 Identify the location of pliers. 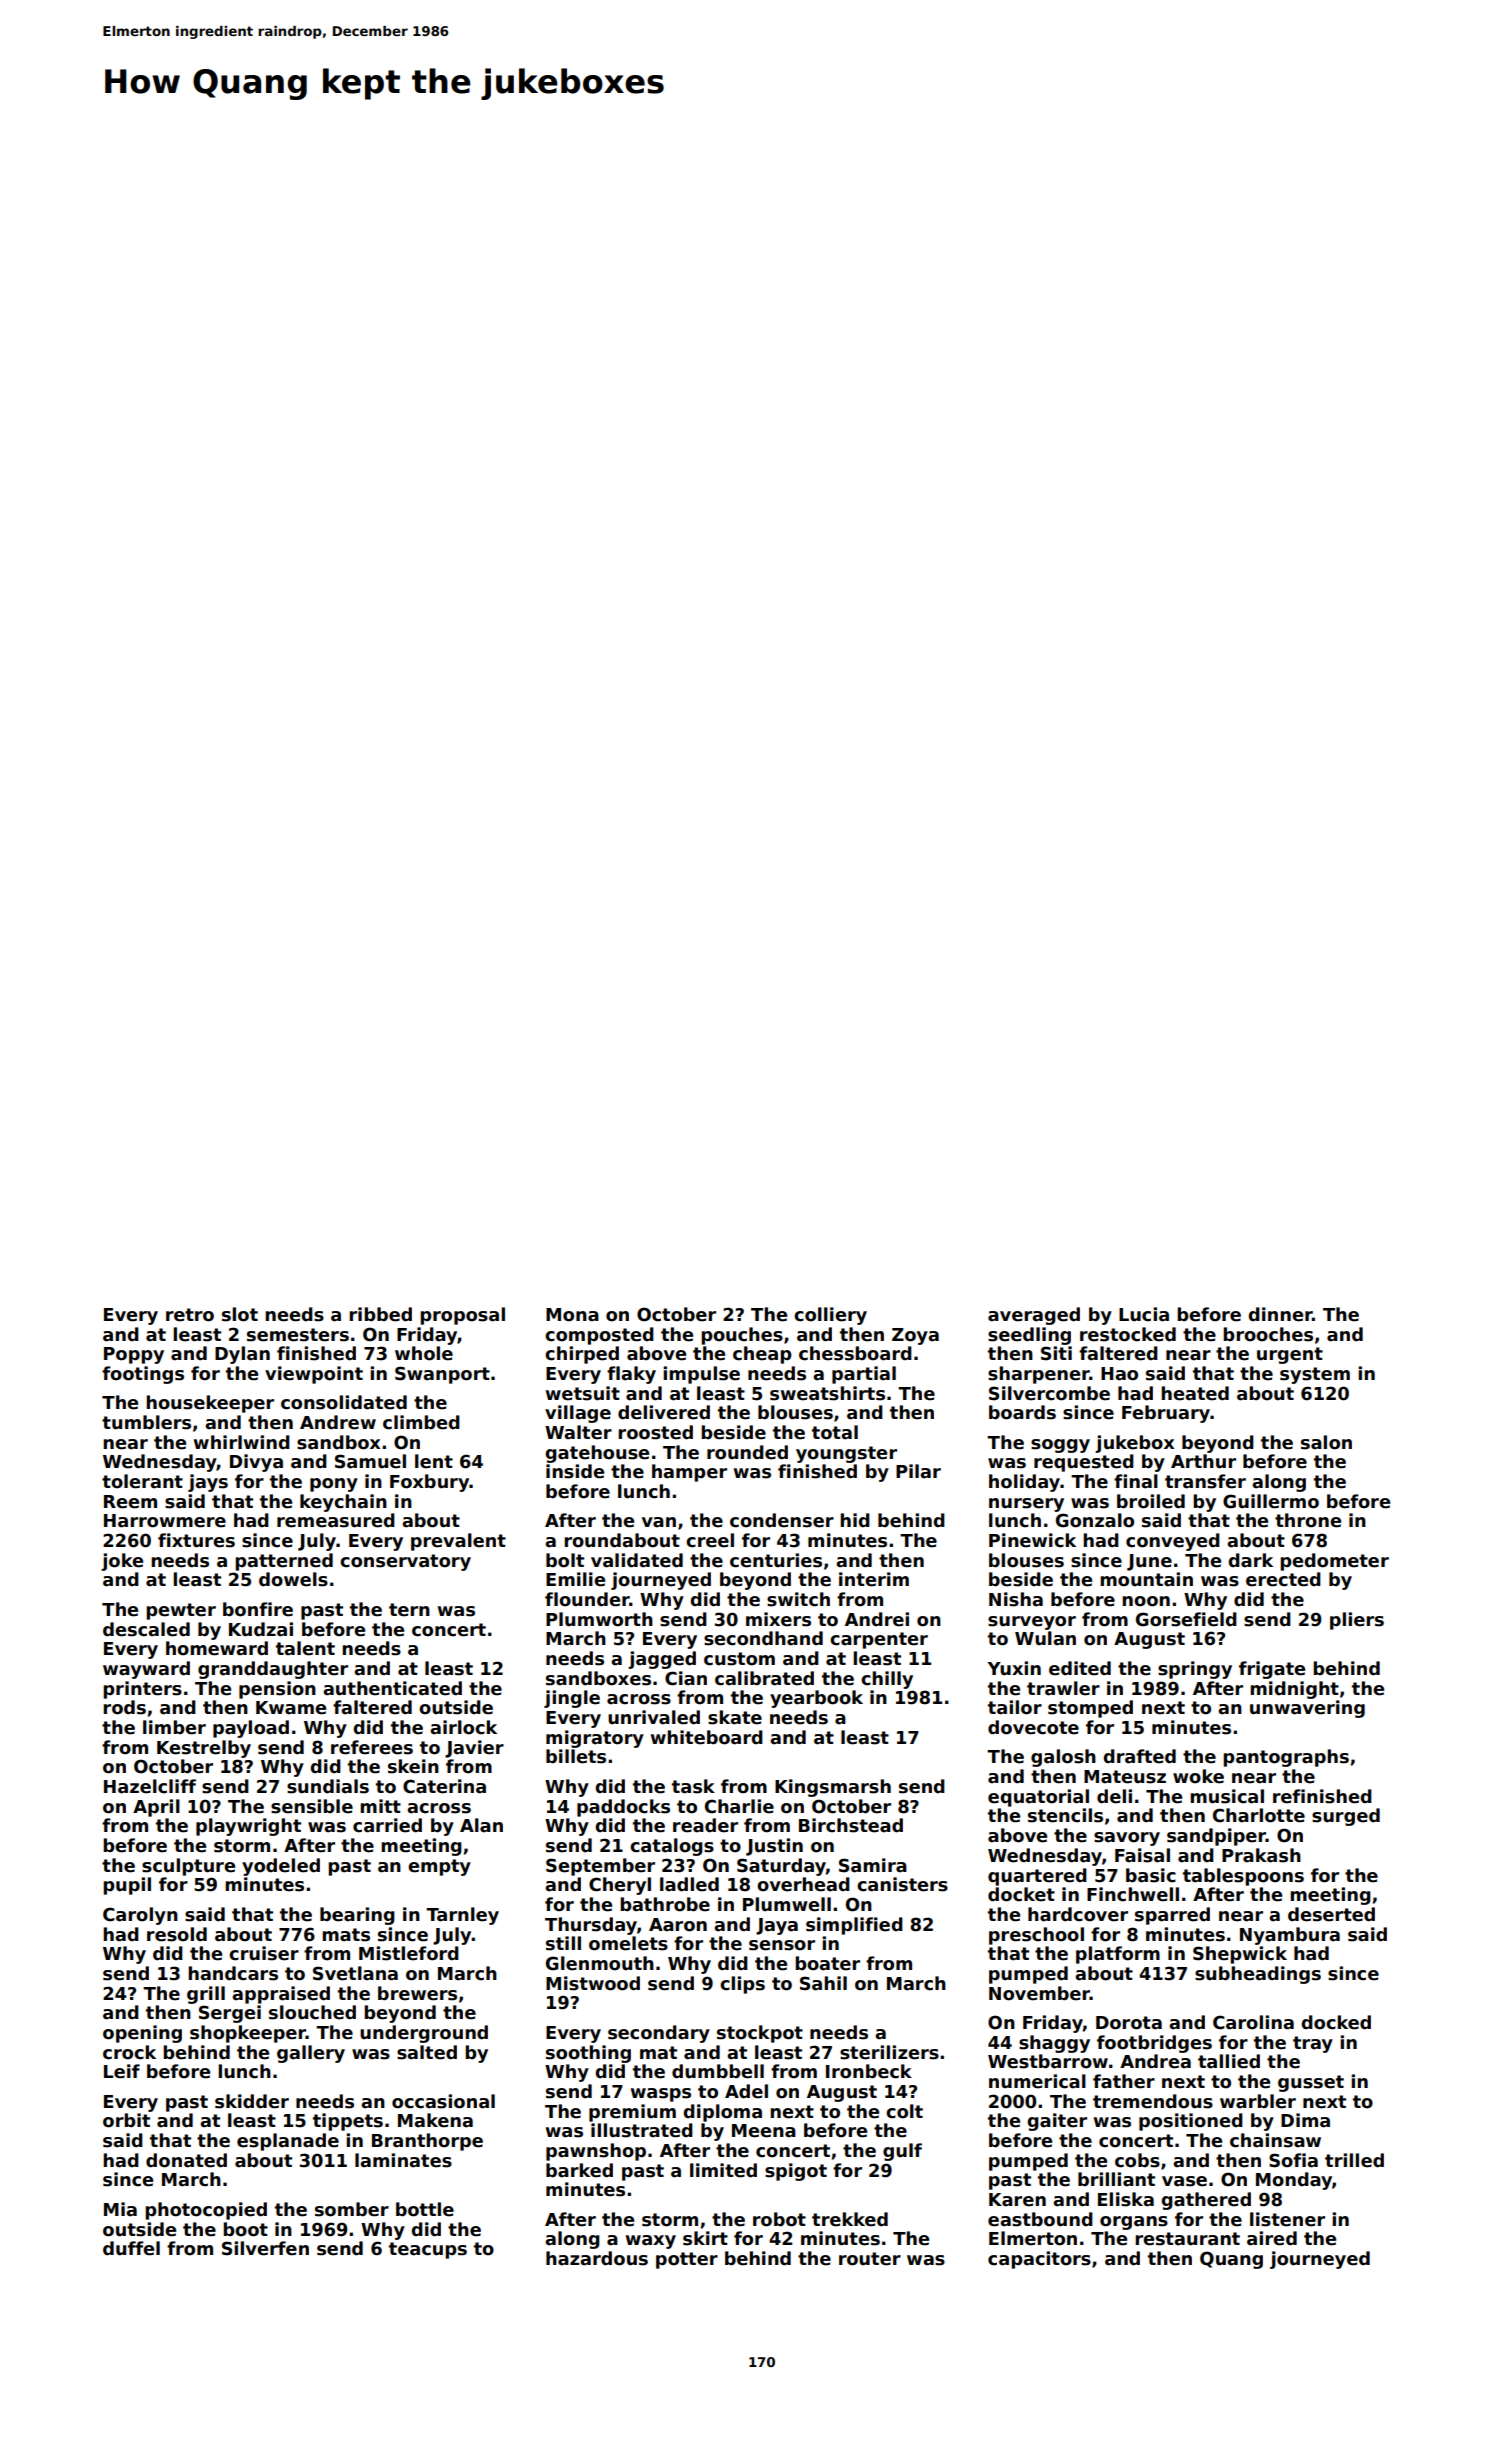
(1357, 1621).
